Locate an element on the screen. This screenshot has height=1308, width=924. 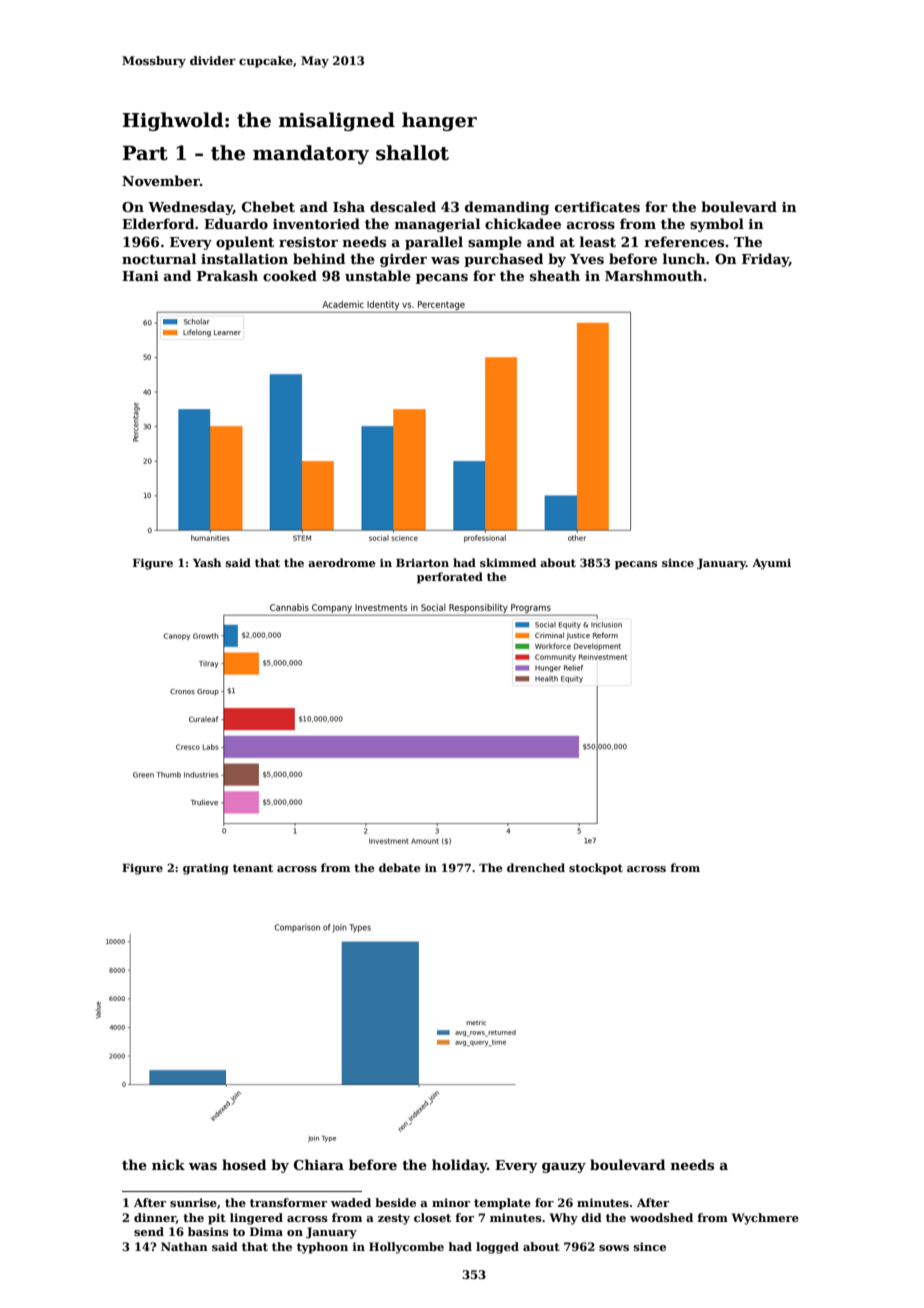
gauzy is located at coordinates (564, 1168).
